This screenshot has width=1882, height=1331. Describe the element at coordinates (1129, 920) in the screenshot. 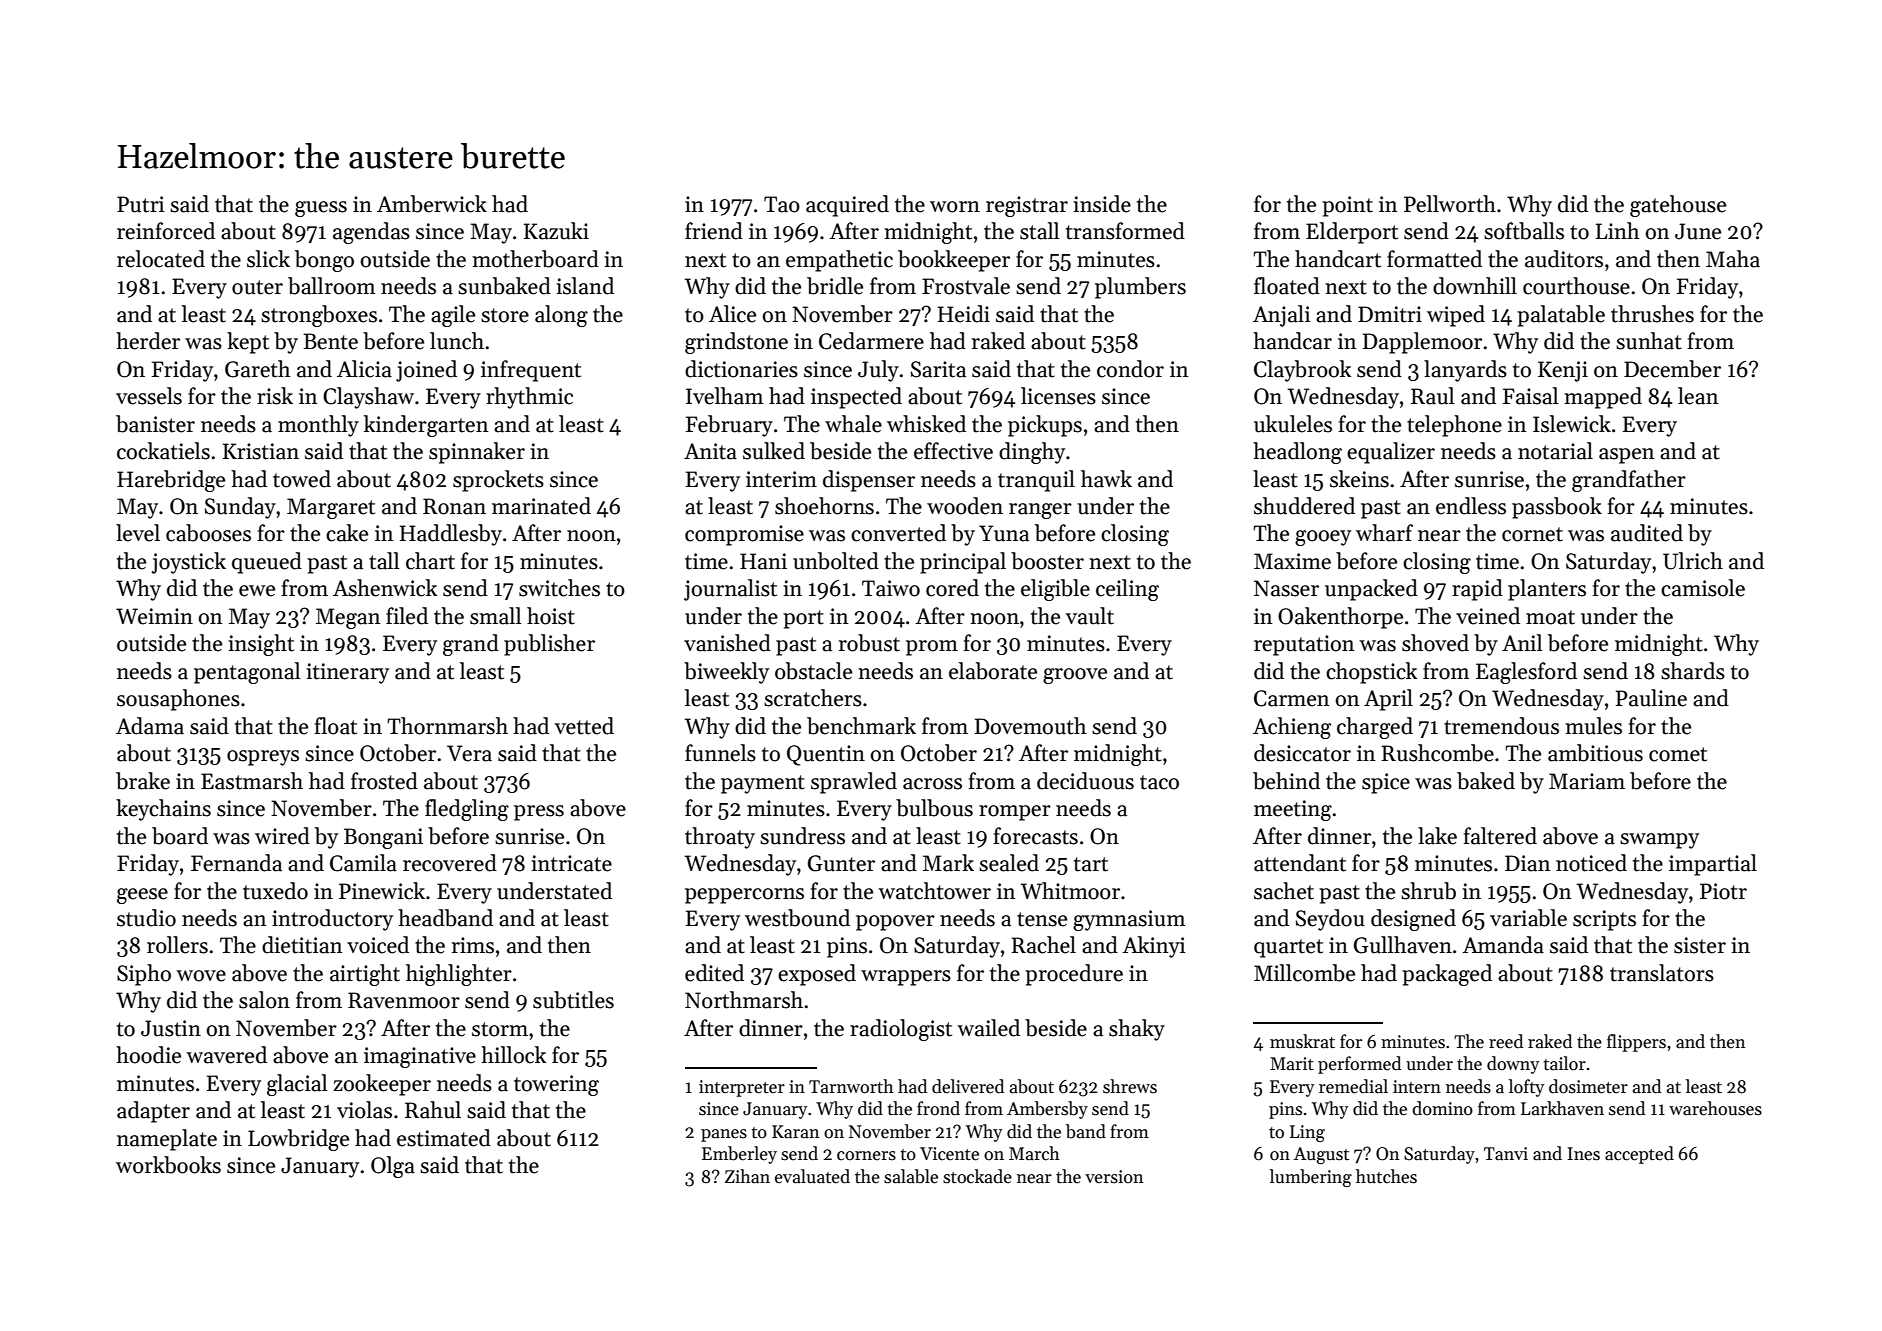

I see `gymnasium` at that location.
